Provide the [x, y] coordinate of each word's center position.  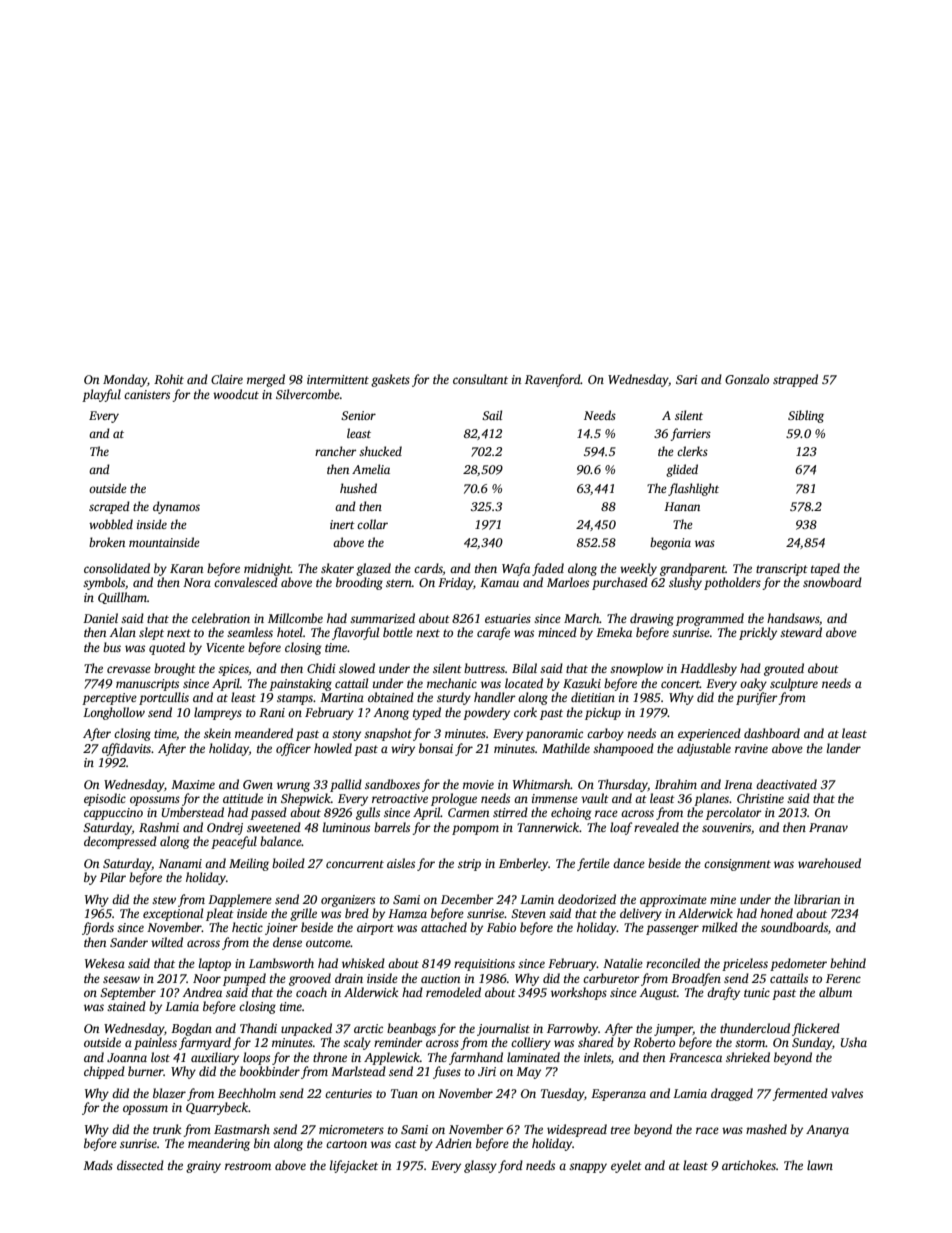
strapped [795, 380]
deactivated [786, 784]
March [582, 618]
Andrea [202, 992]
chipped [104, 1072]
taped [825, 569]
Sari [687, 379]
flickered [816, 1029]
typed [427, 713]
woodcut [236, 394]
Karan [186, 568]
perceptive [109, 699]
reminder [398, 1042]
